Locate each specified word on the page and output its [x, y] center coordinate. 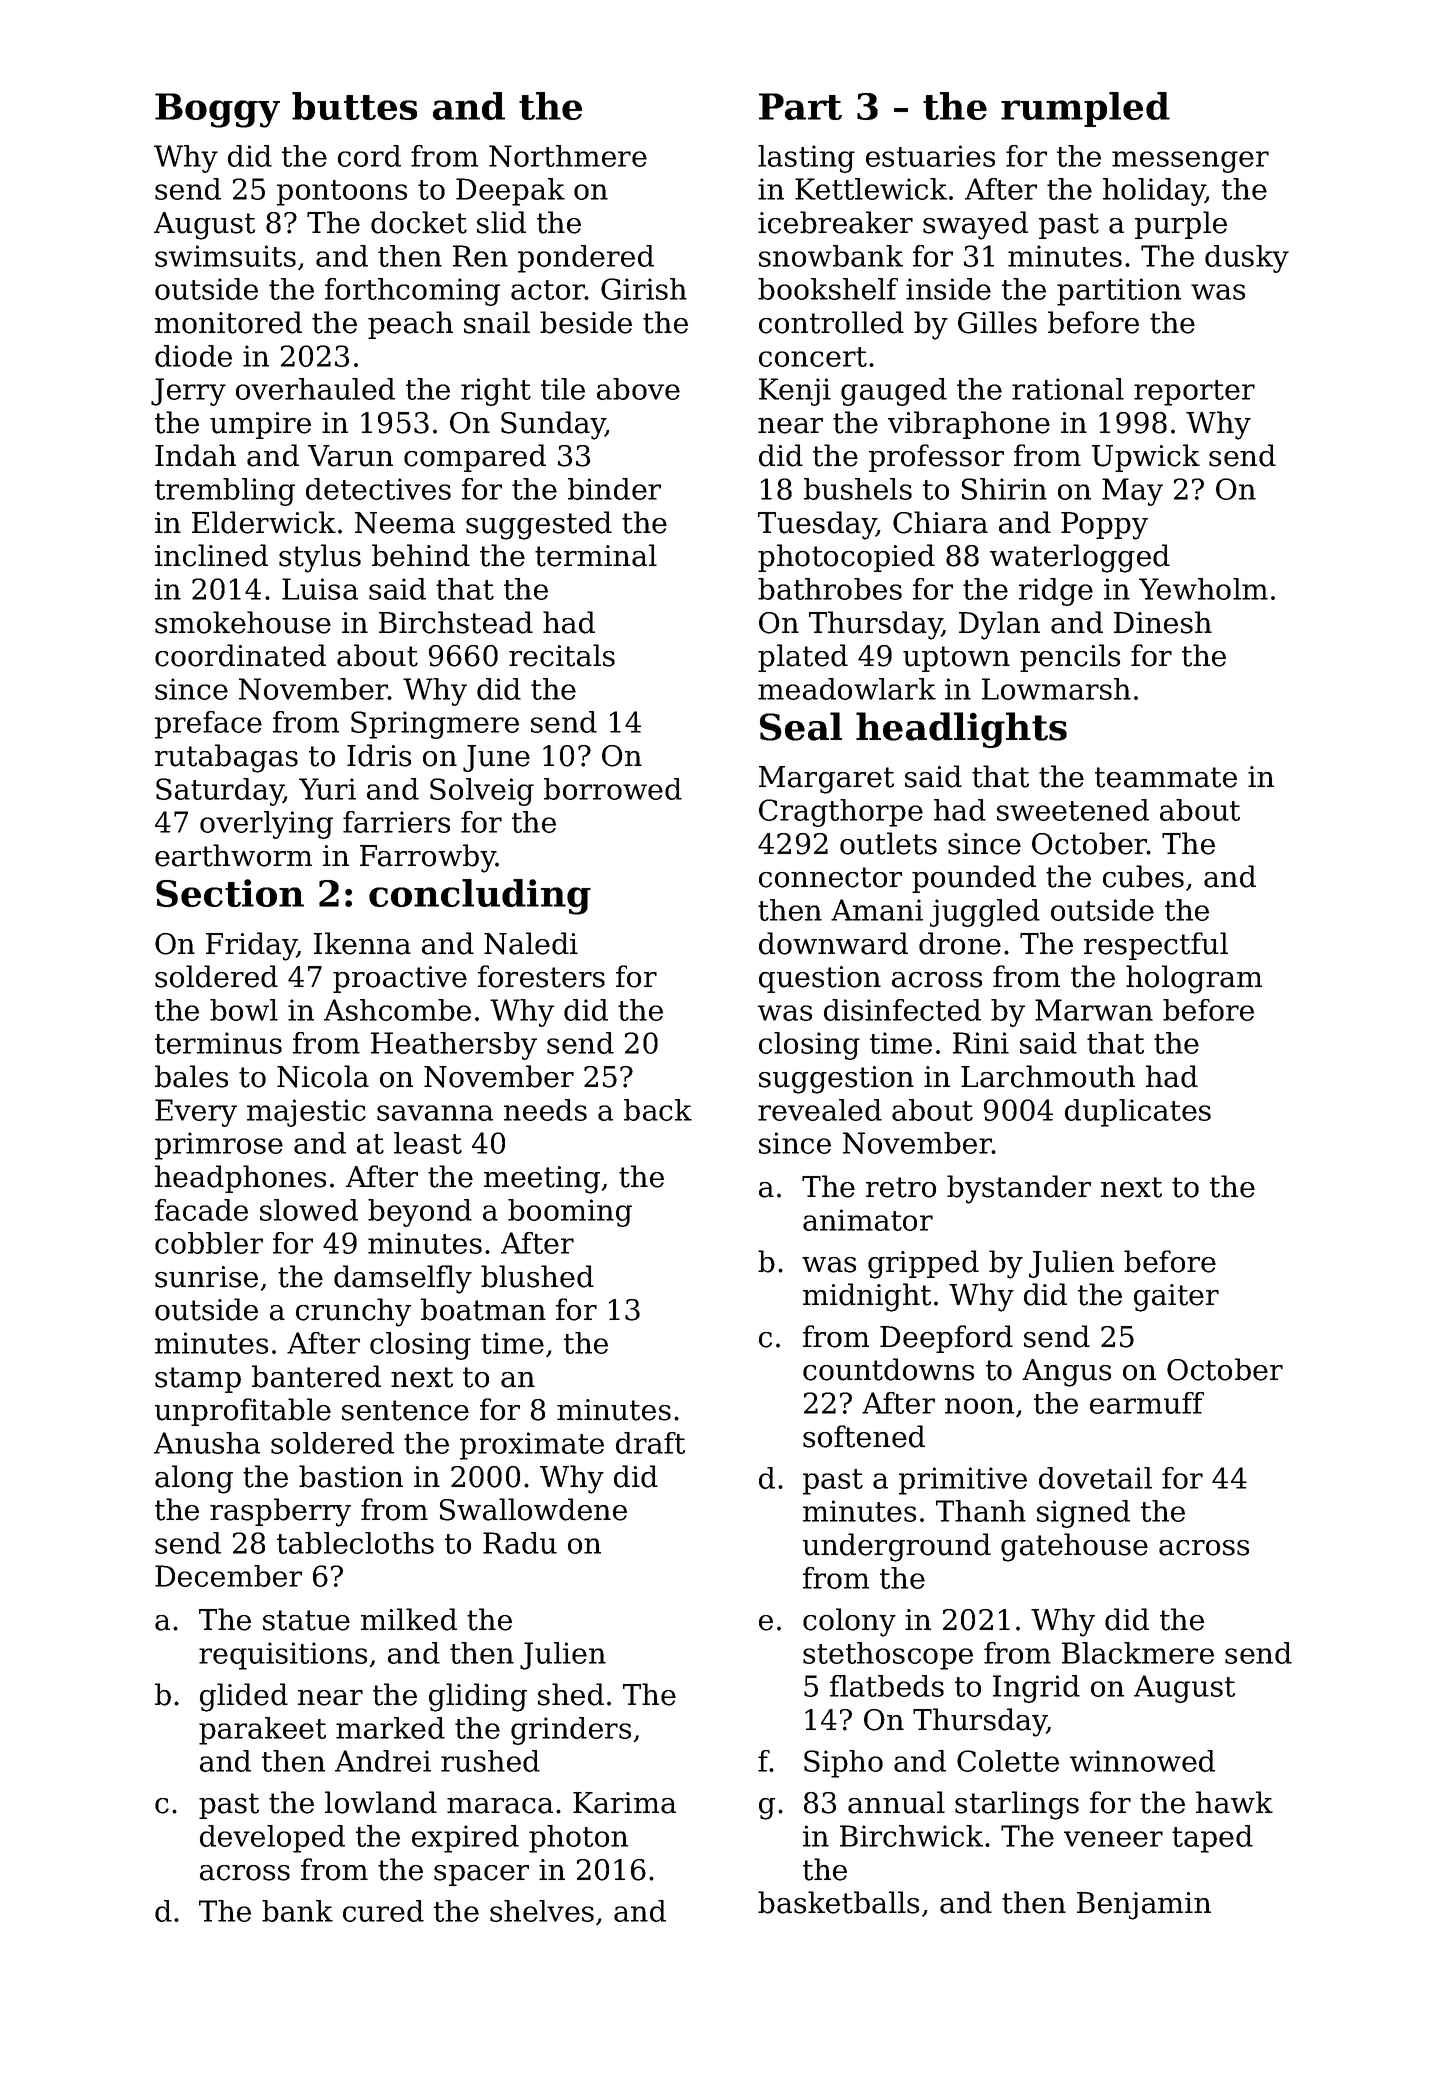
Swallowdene [533, 1509]
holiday [1154, 192]
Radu [520, 1543]
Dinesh [1163, 622]
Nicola [323, 1076]
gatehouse [1074, 1547]
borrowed [613, 789]
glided [244, 1697]
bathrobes [830, 589]
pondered [586, 259]
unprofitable [243, 1412]
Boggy [217, 110]
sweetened [1073, 810]
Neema [405, 523]
